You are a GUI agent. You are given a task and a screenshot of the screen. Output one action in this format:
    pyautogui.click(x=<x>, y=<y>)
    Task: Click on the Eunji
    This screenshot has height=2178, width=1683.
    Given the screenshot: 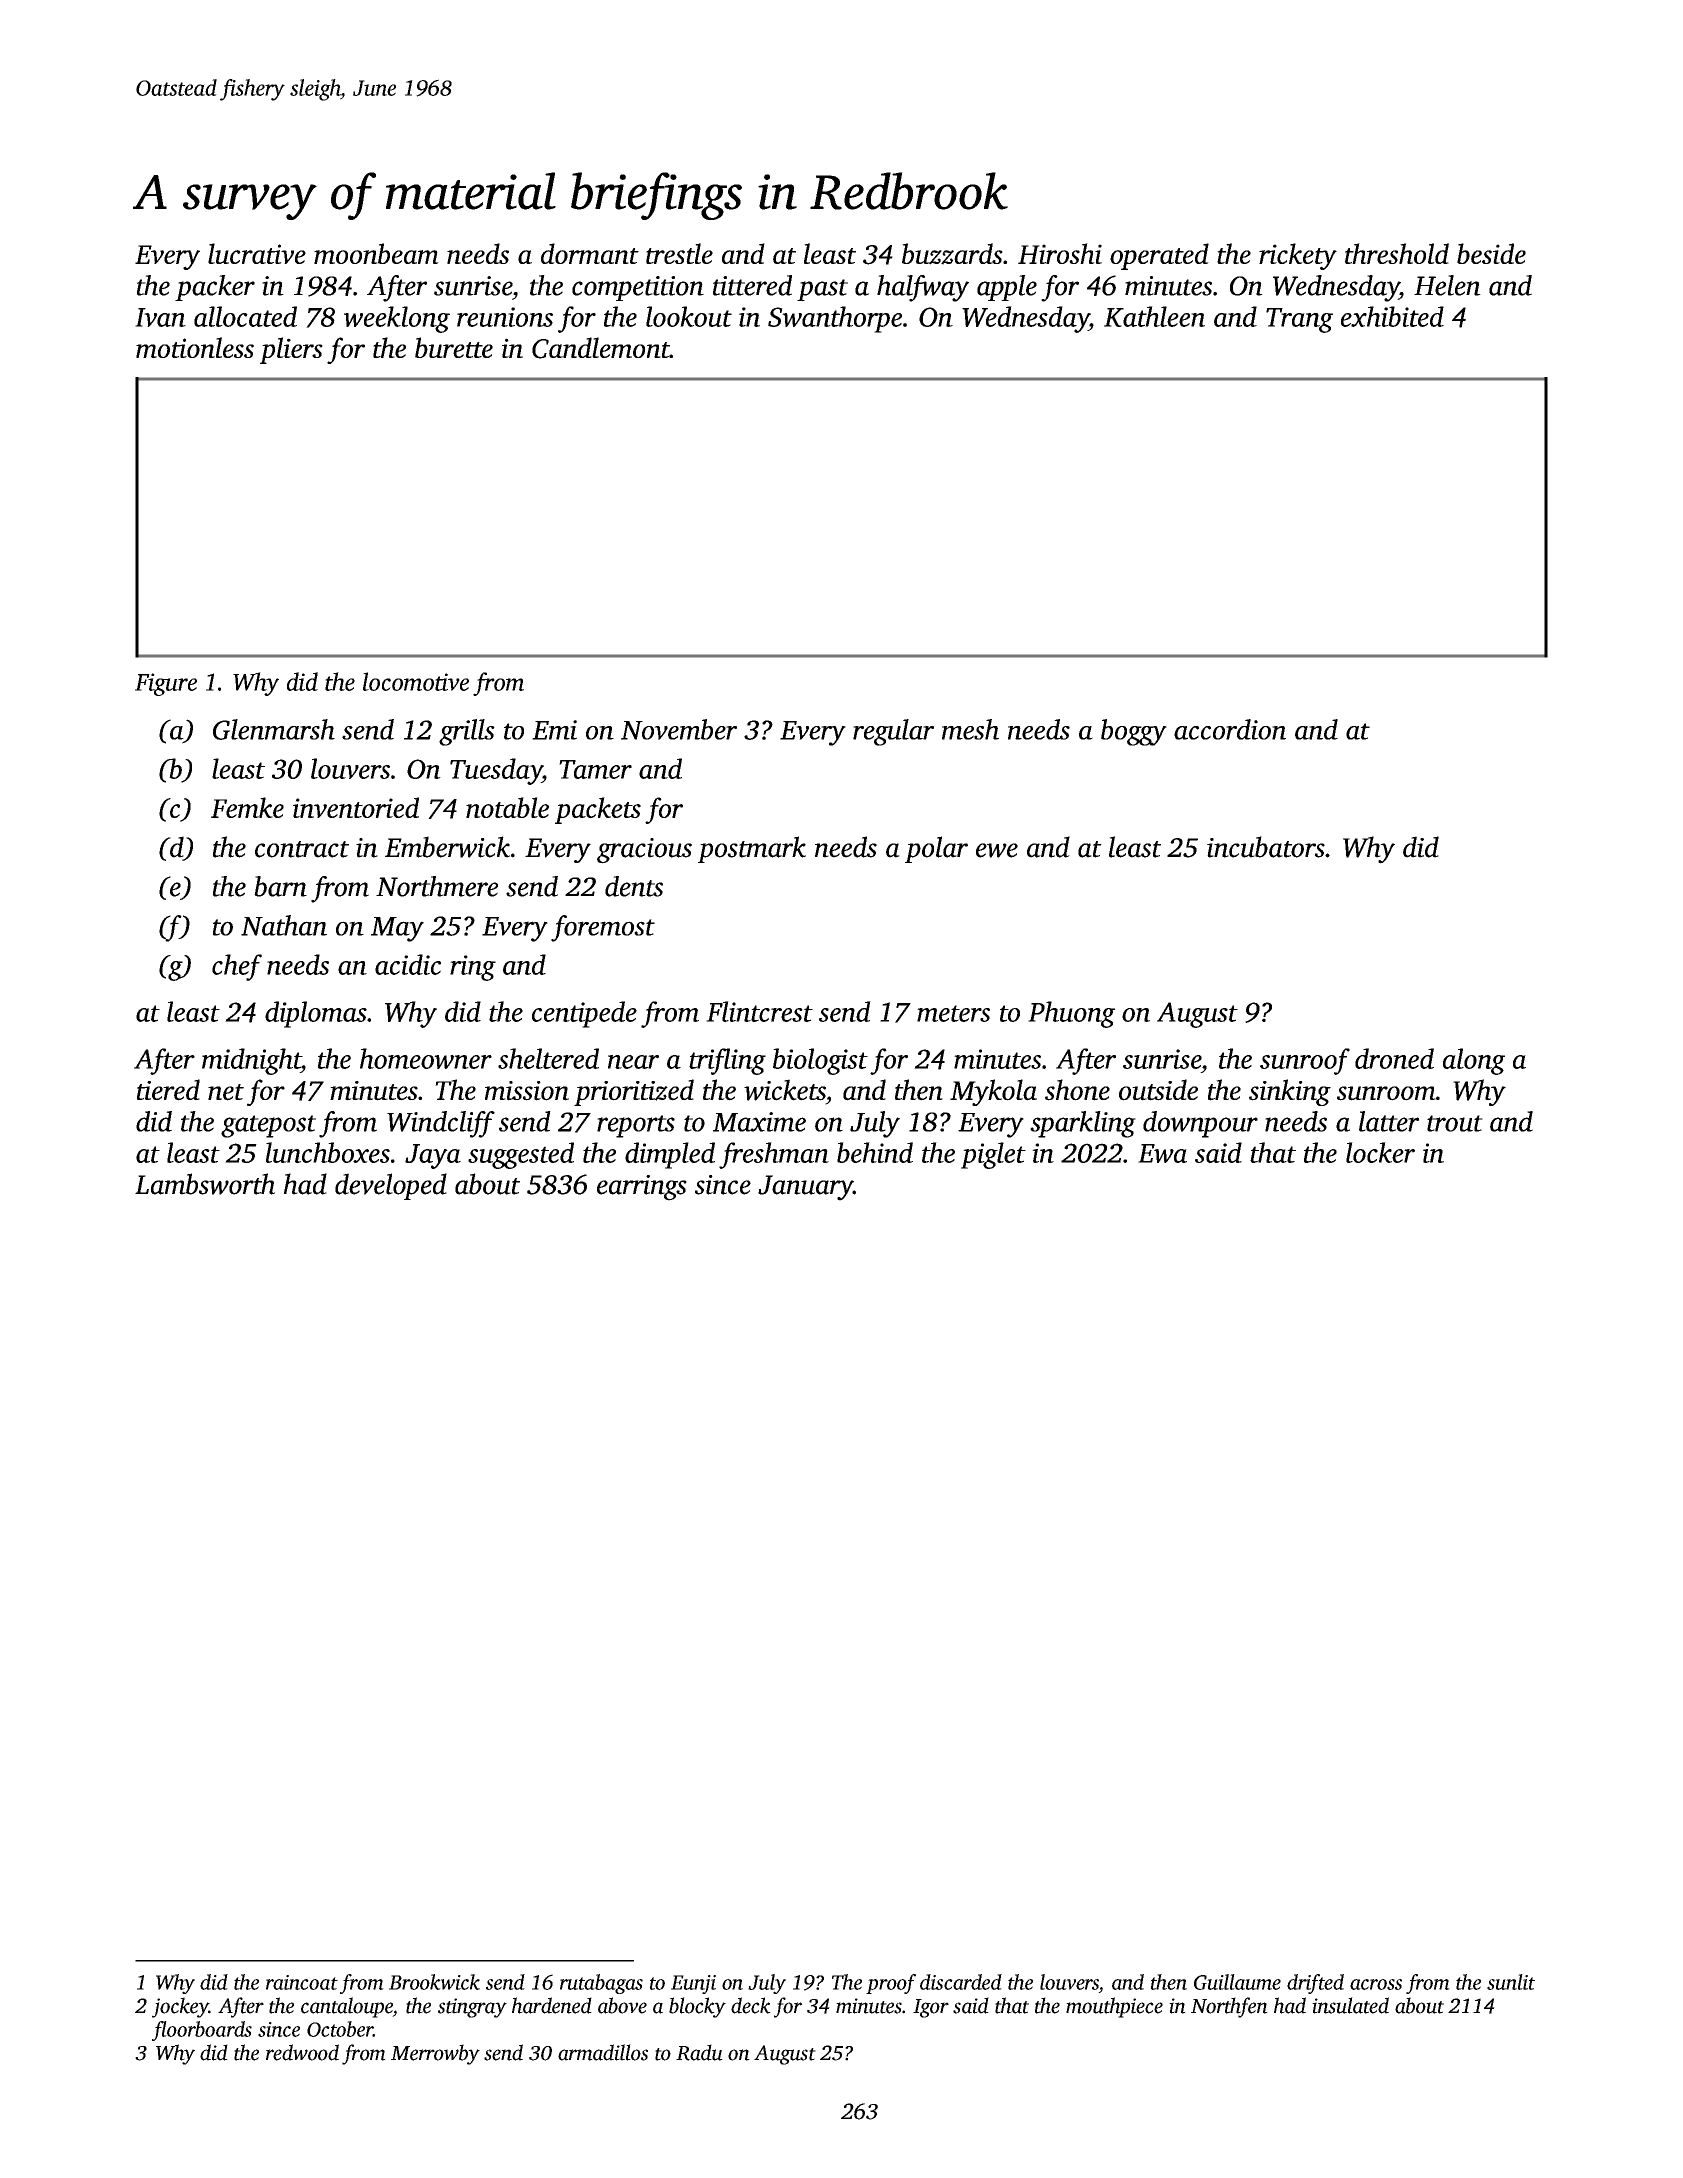 What is the action you would take?
    pyautogui.click(x=693, y=1984)
